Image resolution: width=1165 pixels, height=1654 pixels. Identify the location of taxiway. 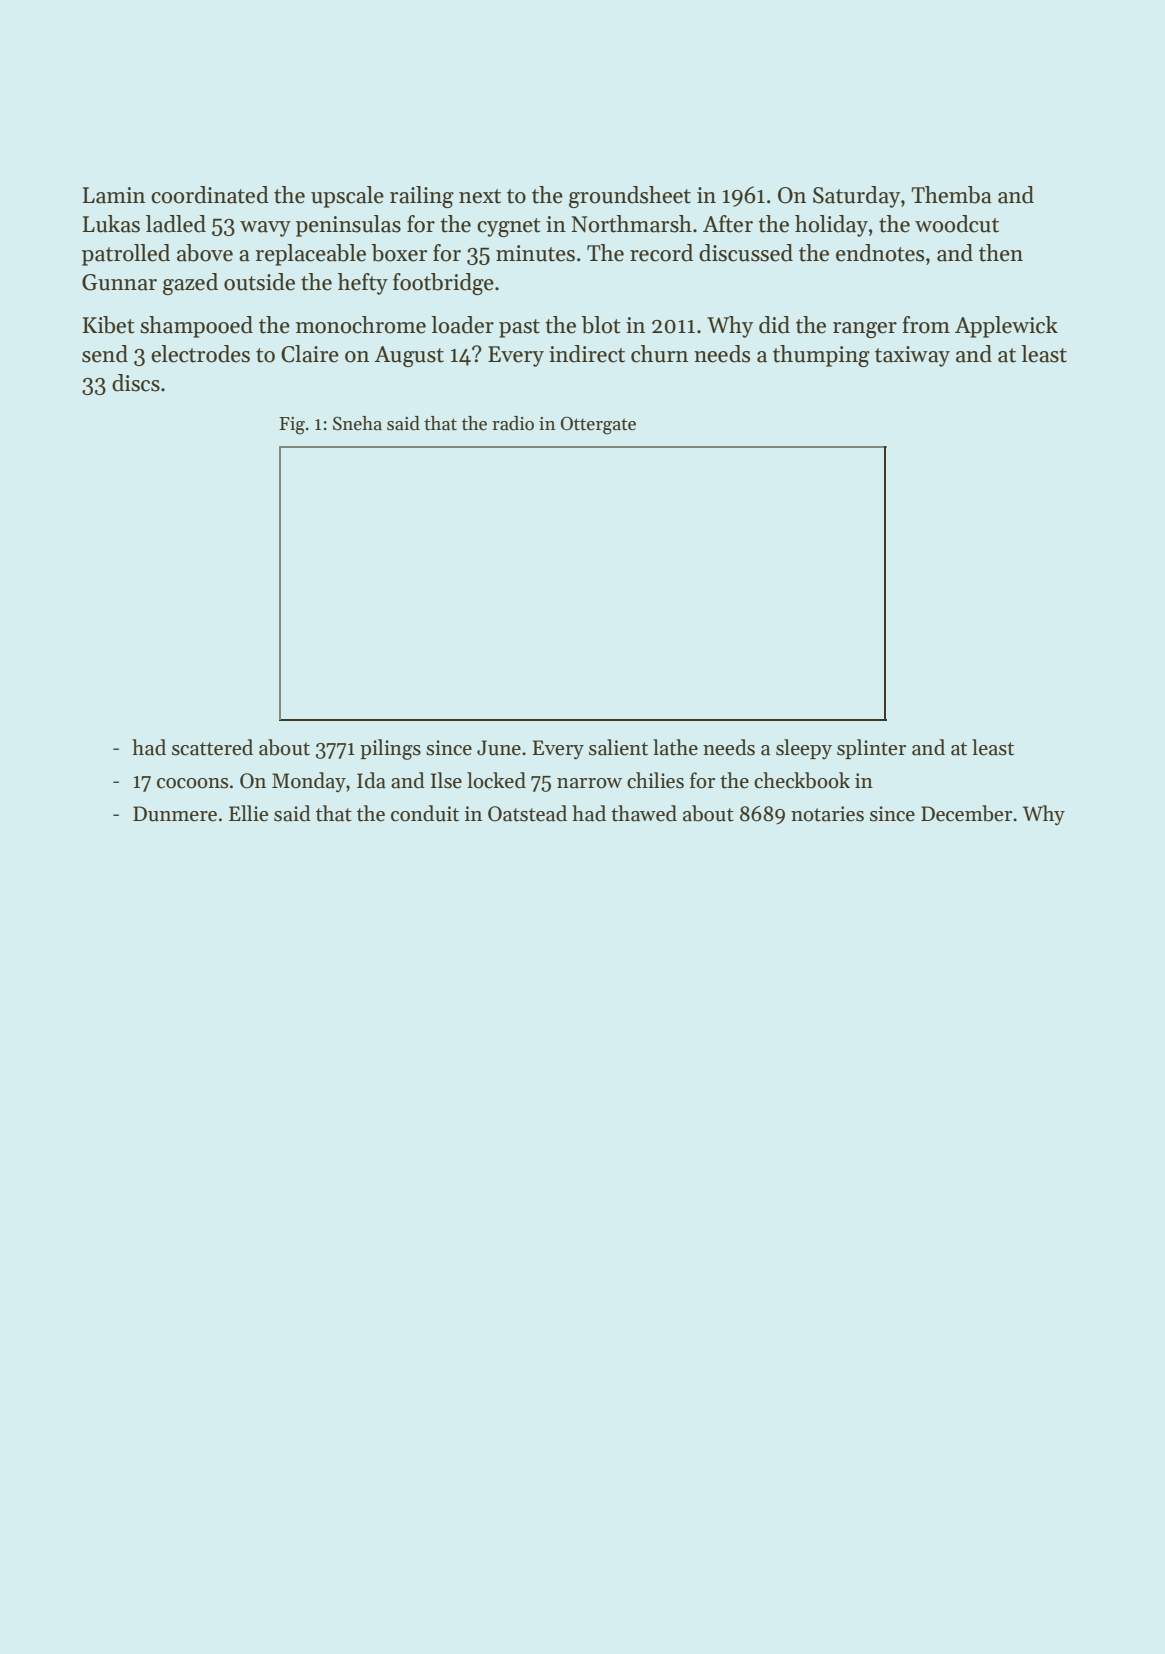
(912, 356).
